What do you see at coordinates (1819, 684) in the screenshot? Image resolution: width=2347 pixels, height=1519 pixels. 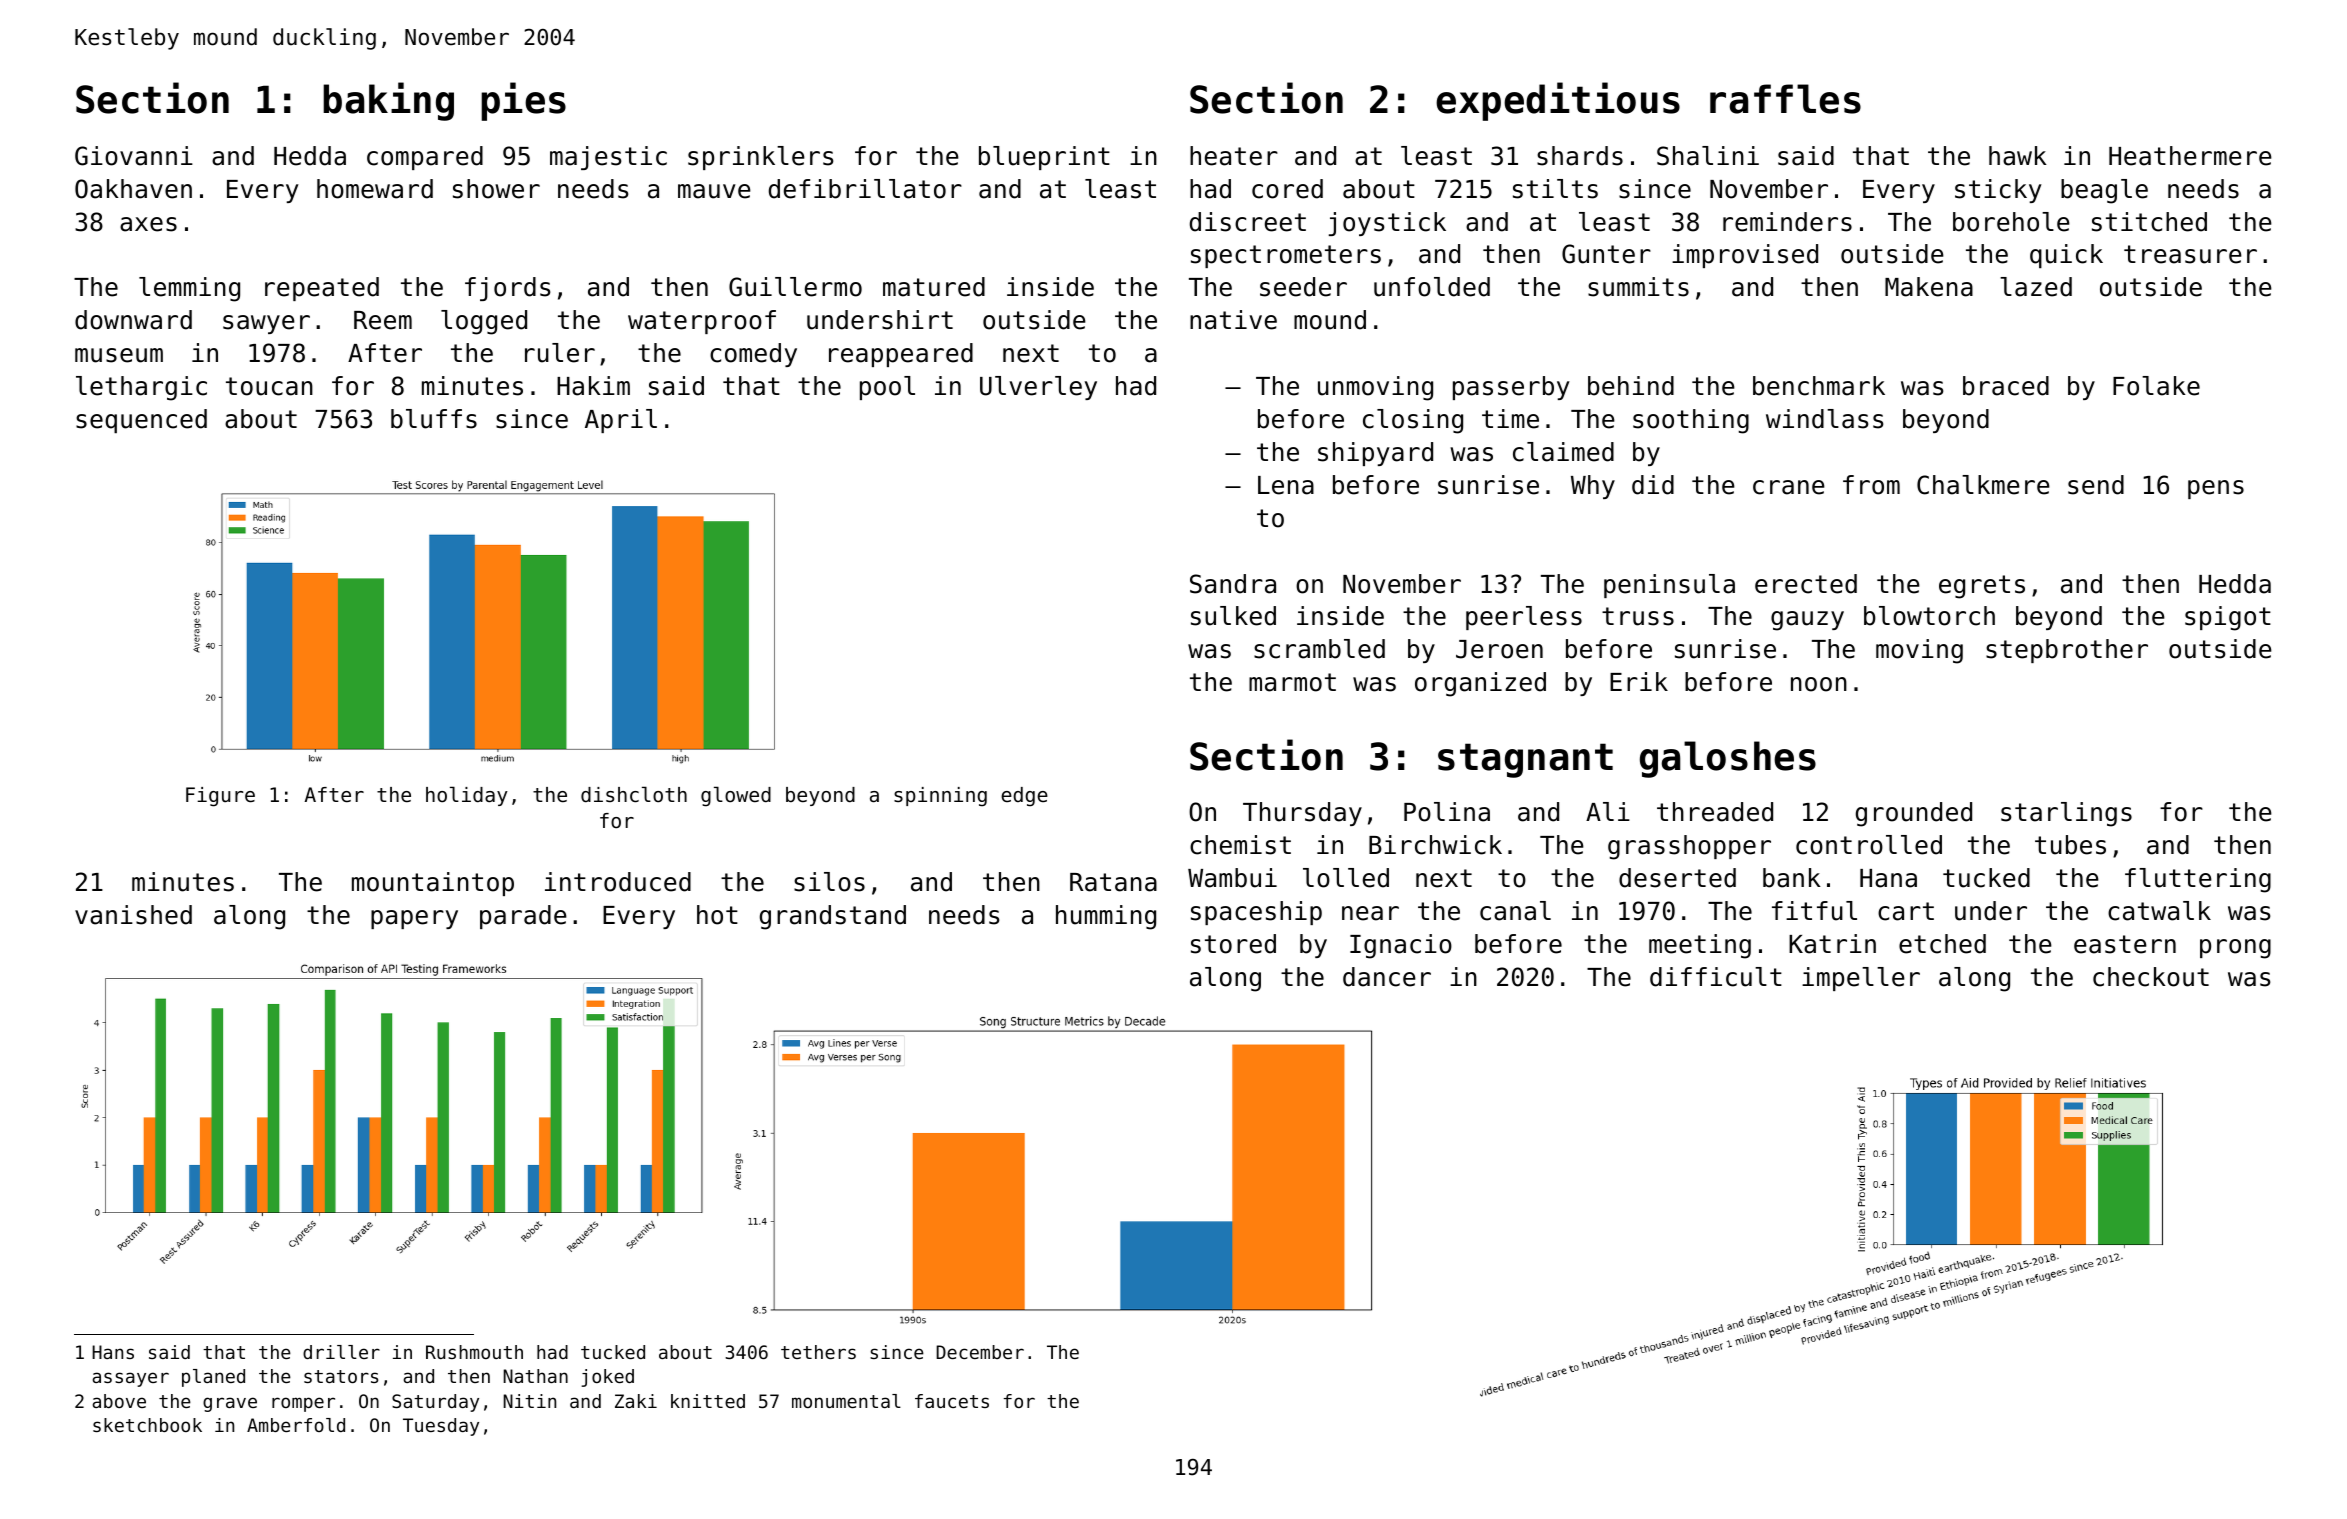 I see `noon` at bounding box center [1819, 684].
